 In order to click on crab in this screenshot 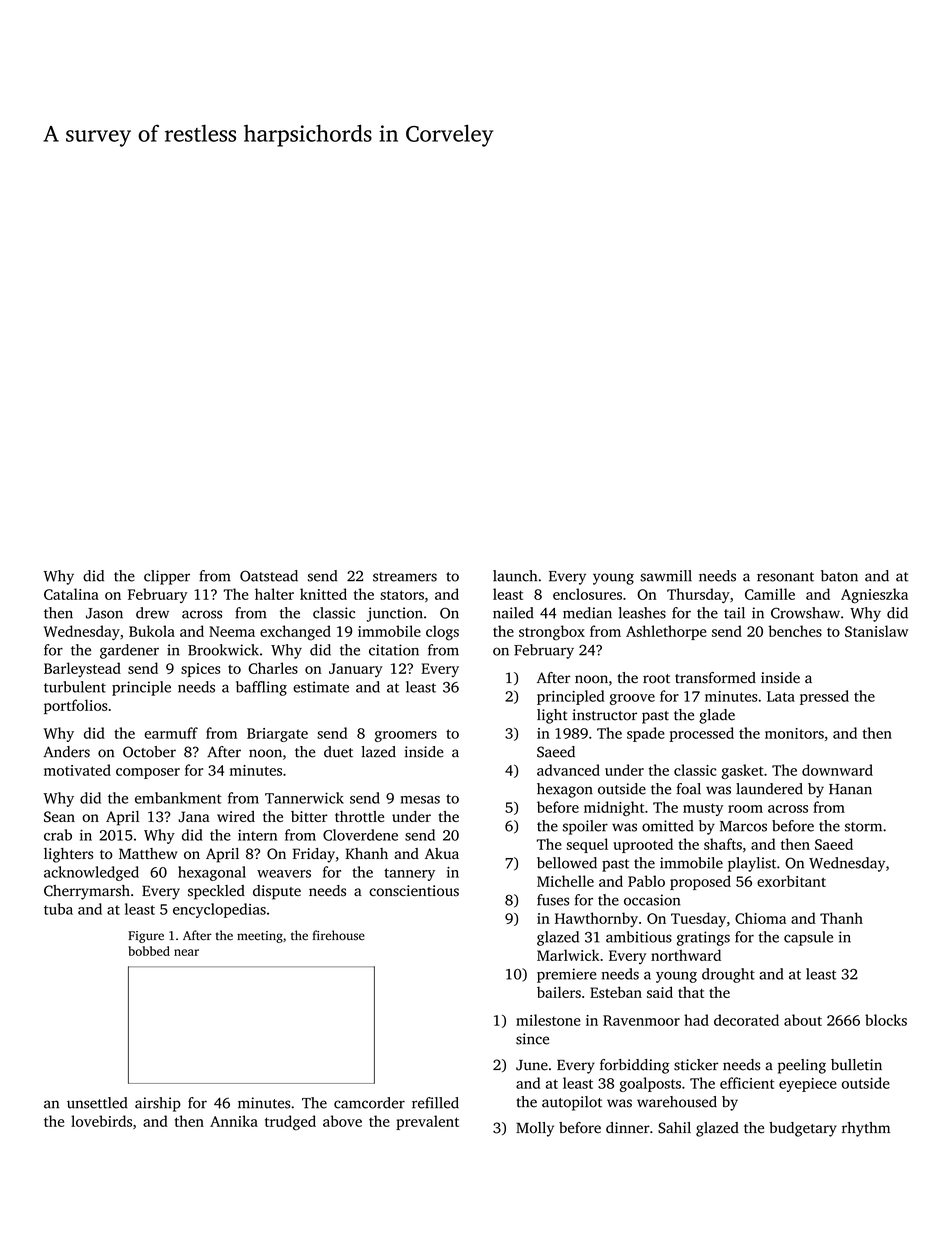, I will do `click(58, 835)`.
